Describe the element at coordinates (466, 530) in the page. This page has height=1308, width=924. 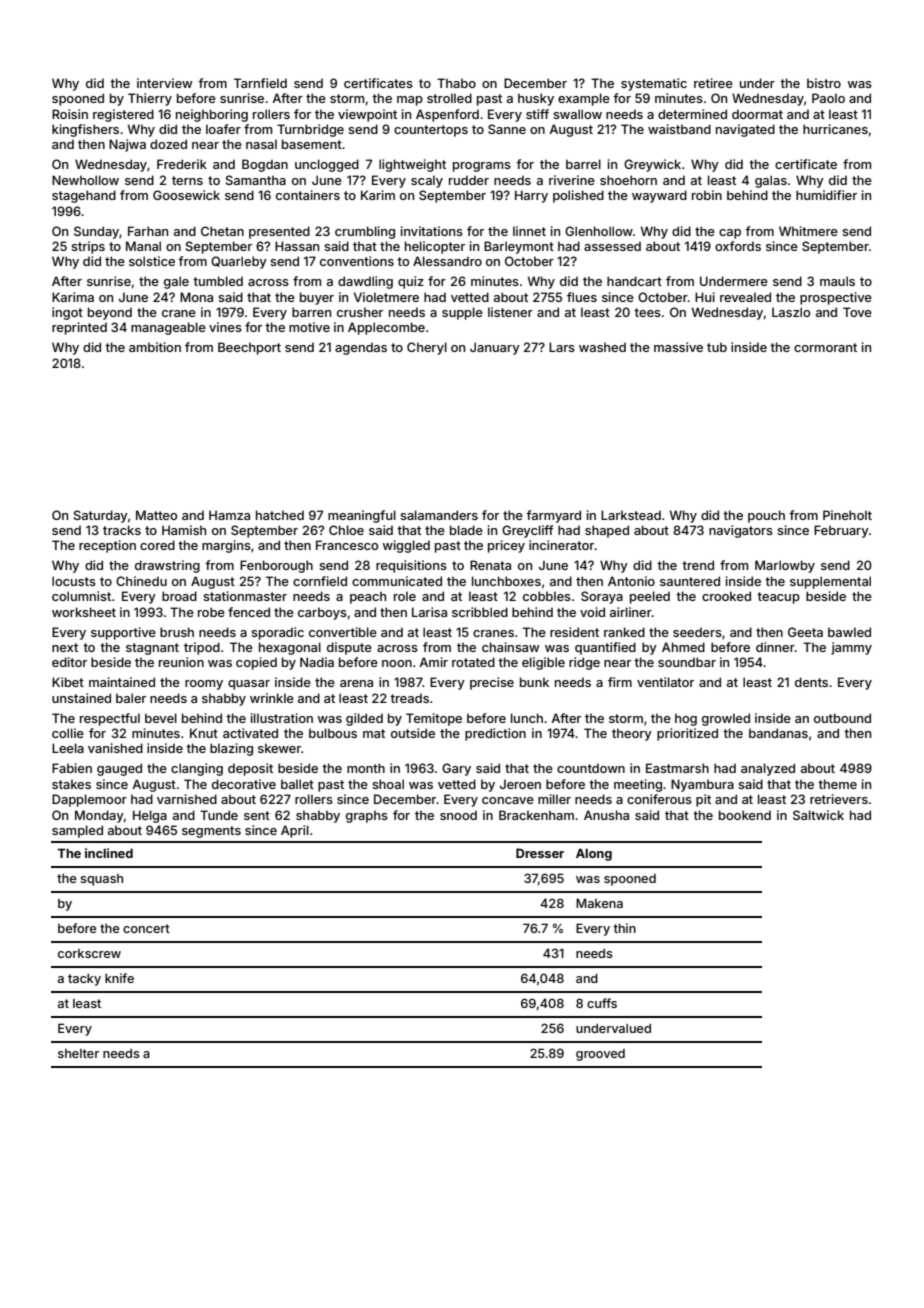
I see `blade` at that location.
